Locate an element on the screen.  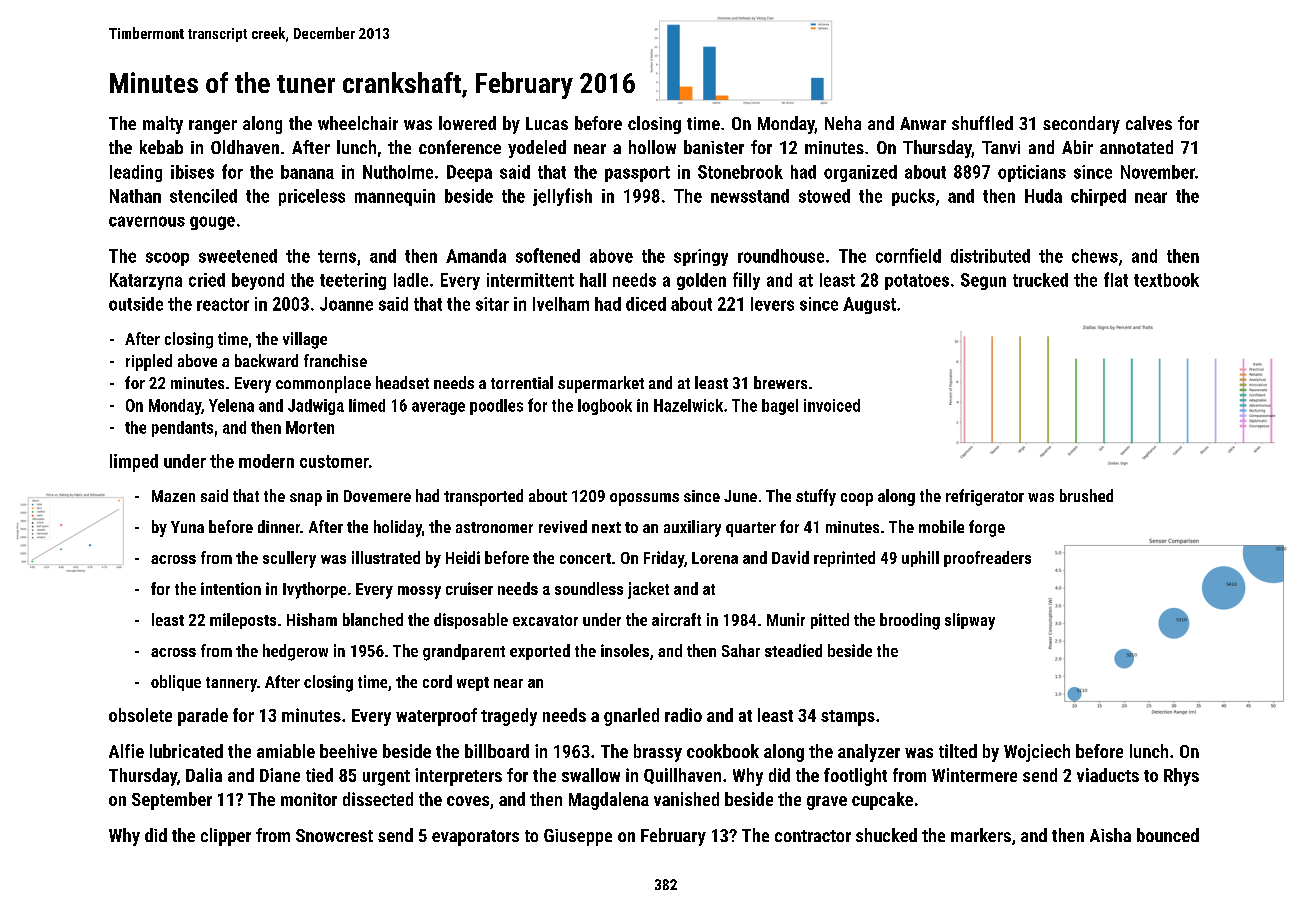
supermarket is located at coordinates (601, 384).
